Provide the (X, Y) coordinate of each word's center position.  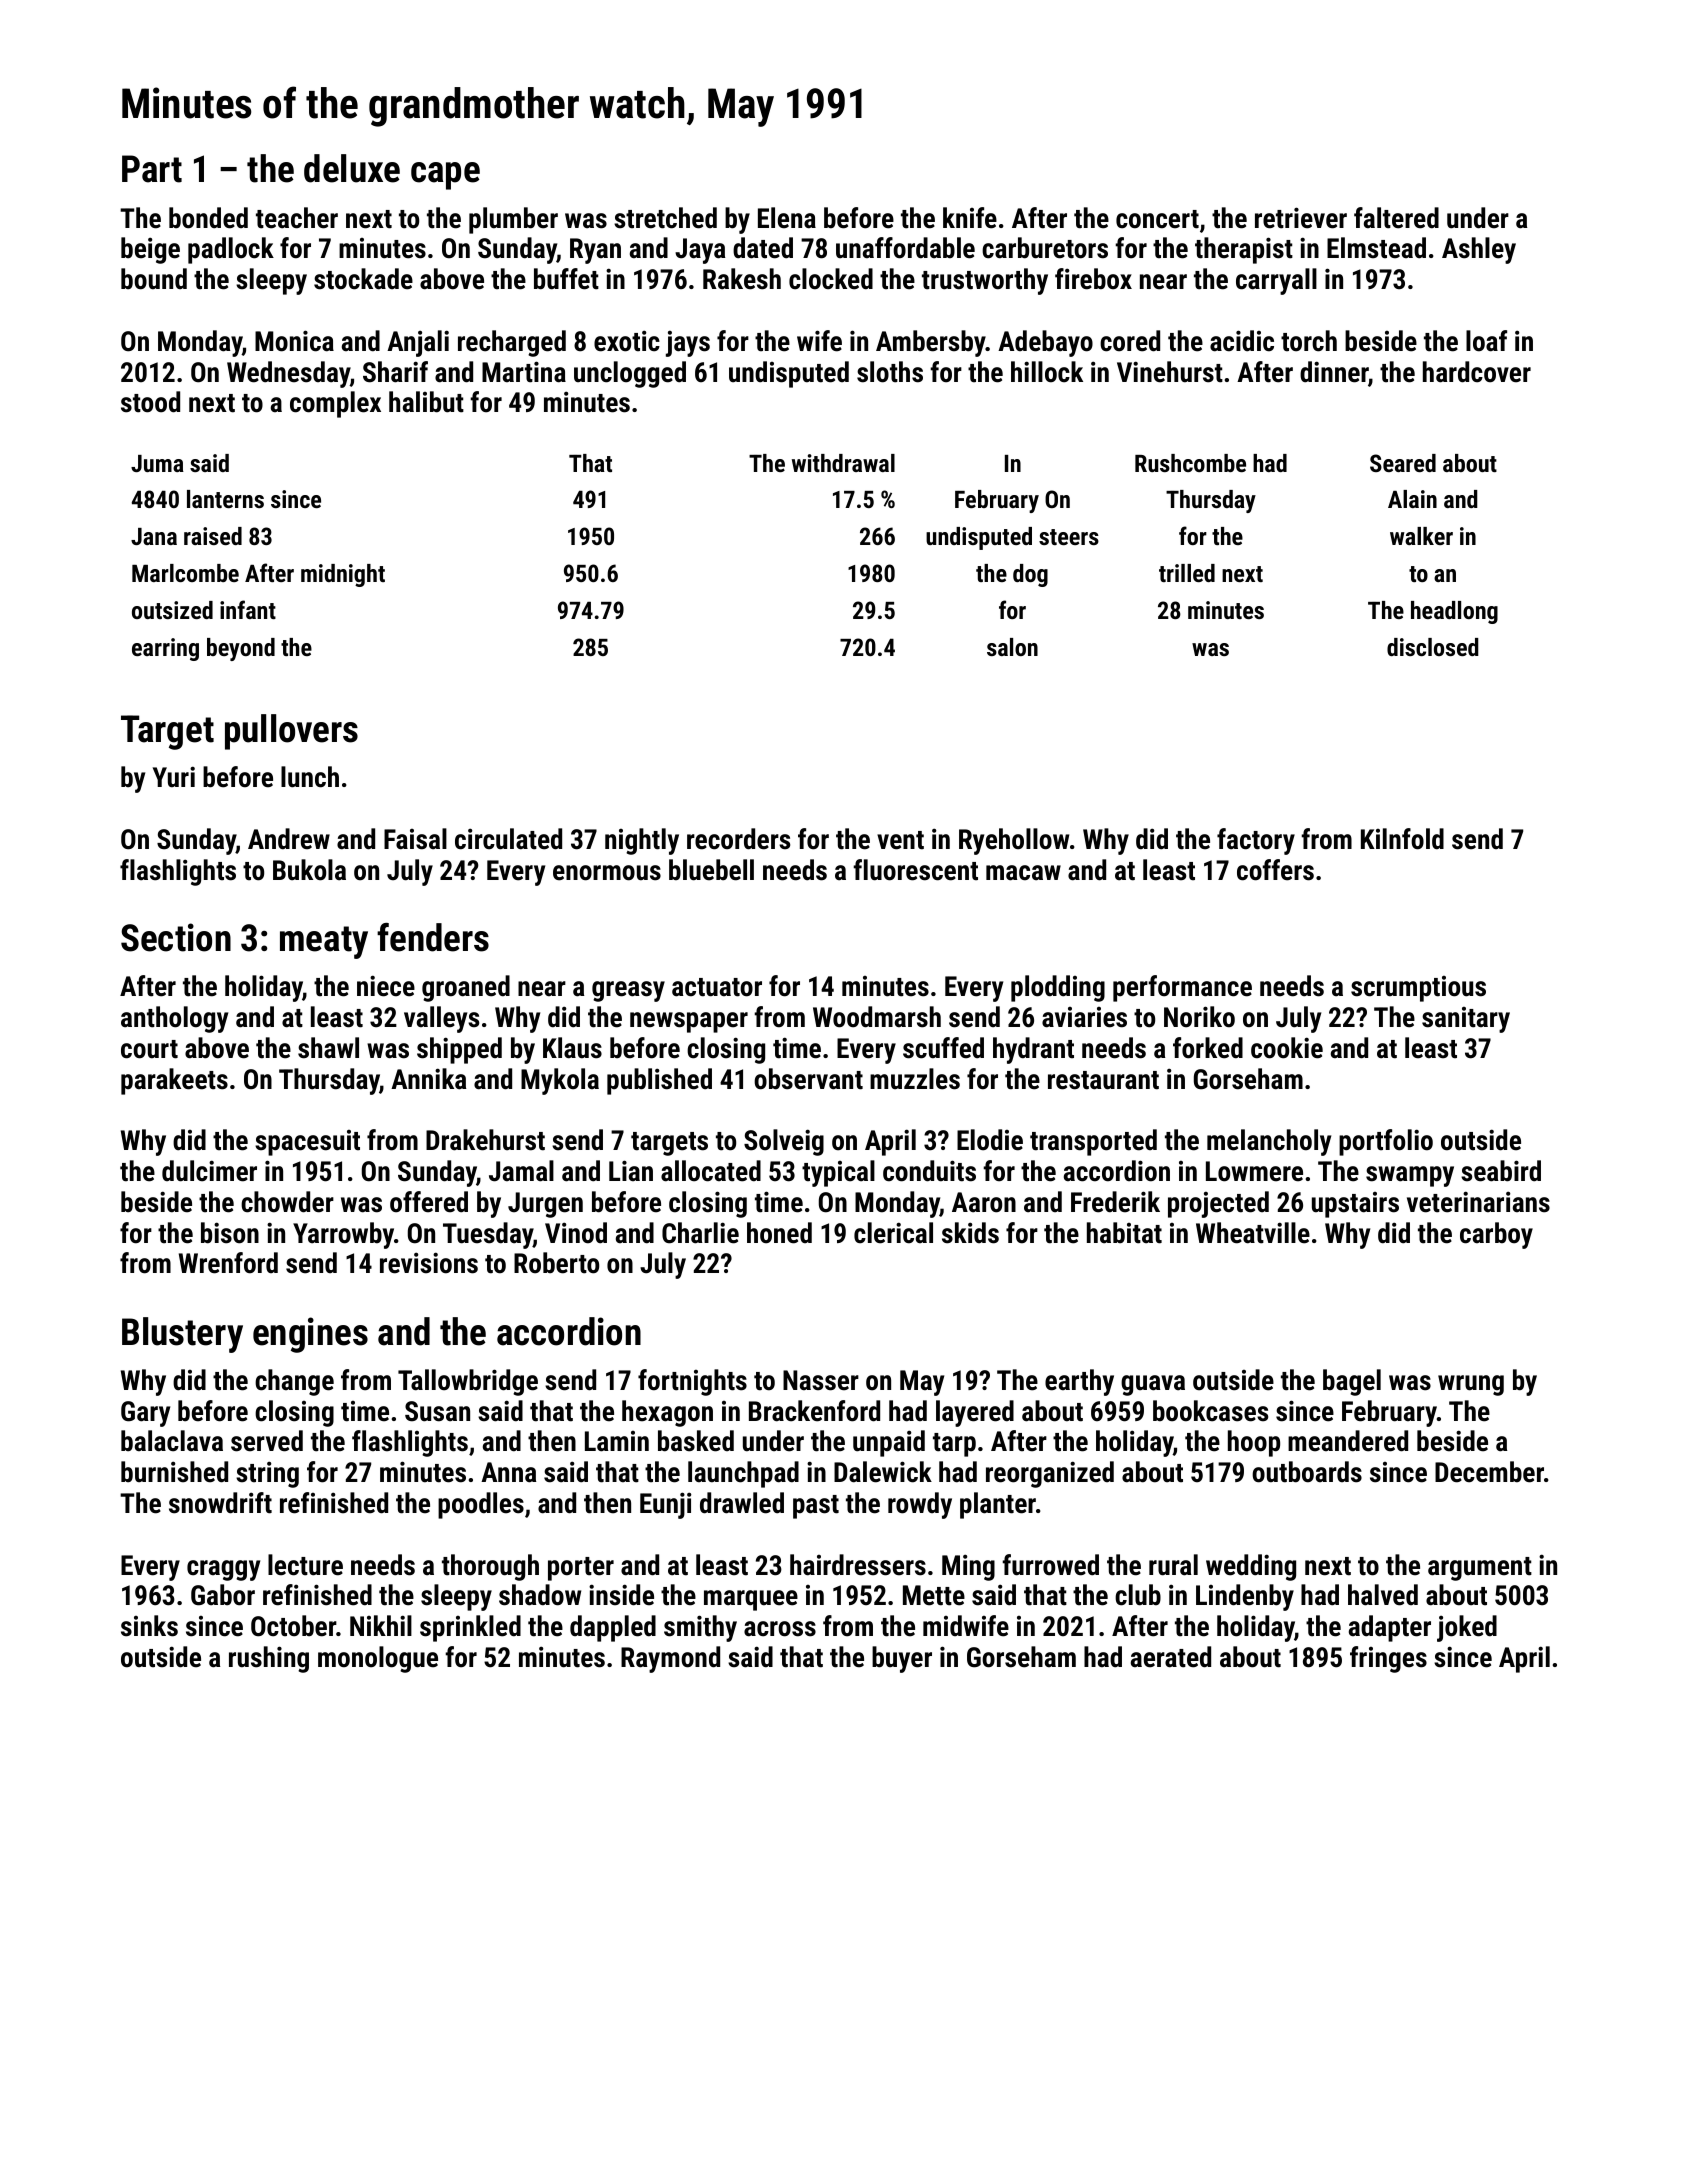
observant (808, 1079)
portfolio (1386, 1142)
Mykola (560, 1081)
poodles (481, 1505)
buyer (902, 1659)
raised (213, 536)
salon (1012, 647)
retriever (1301, 218)
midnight (343, 575)
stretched (665, 218)
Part (152, 169)
